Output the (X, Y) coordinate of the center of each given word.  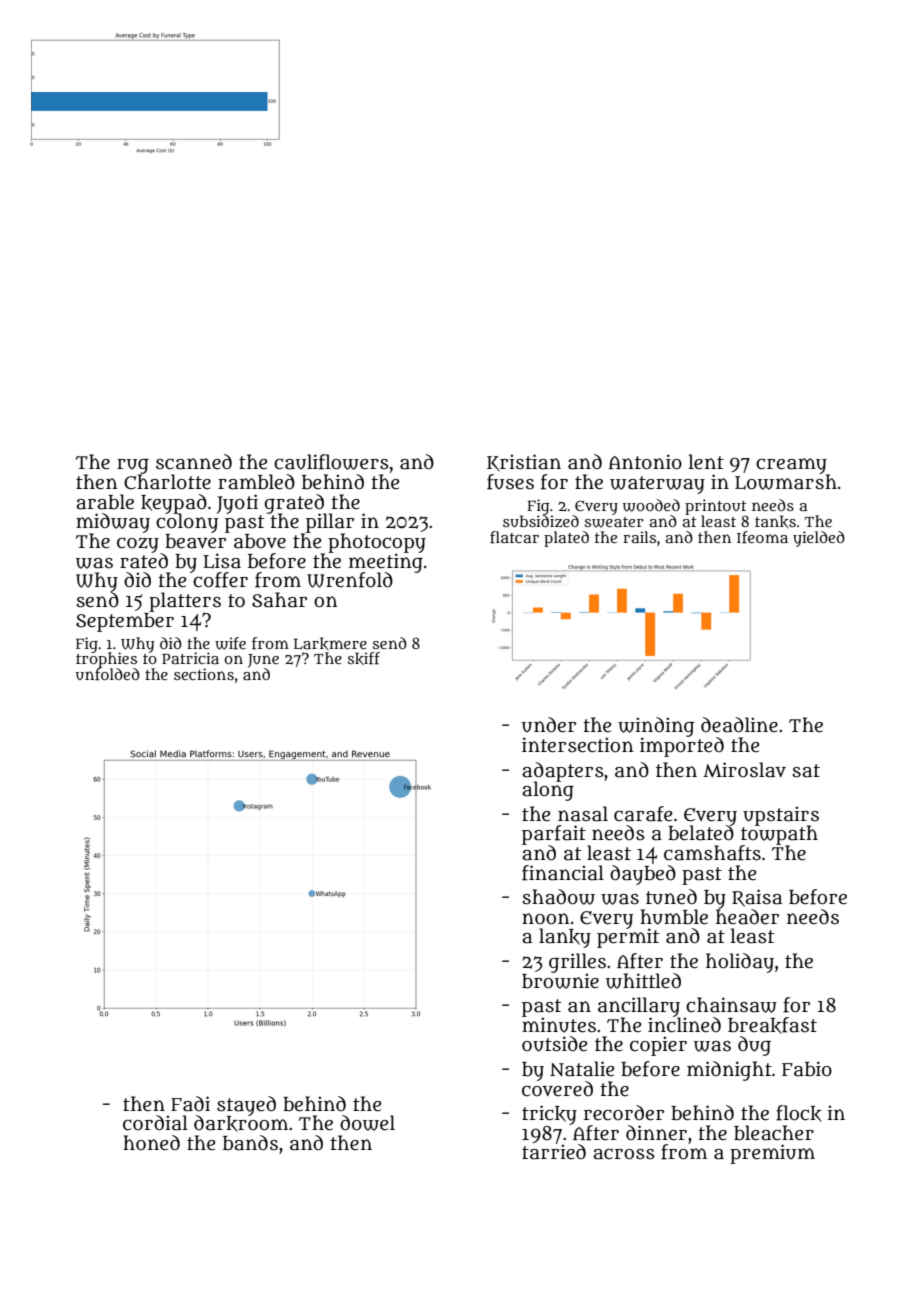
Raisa (757, 898)
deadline (739, 725)
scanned (194, 462)
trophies (106, 660)
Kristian (524, 462)
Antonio (645, 462)
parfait (554, 835)
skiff (363, 658)
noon (546, 919)
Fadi (190, 1104)
